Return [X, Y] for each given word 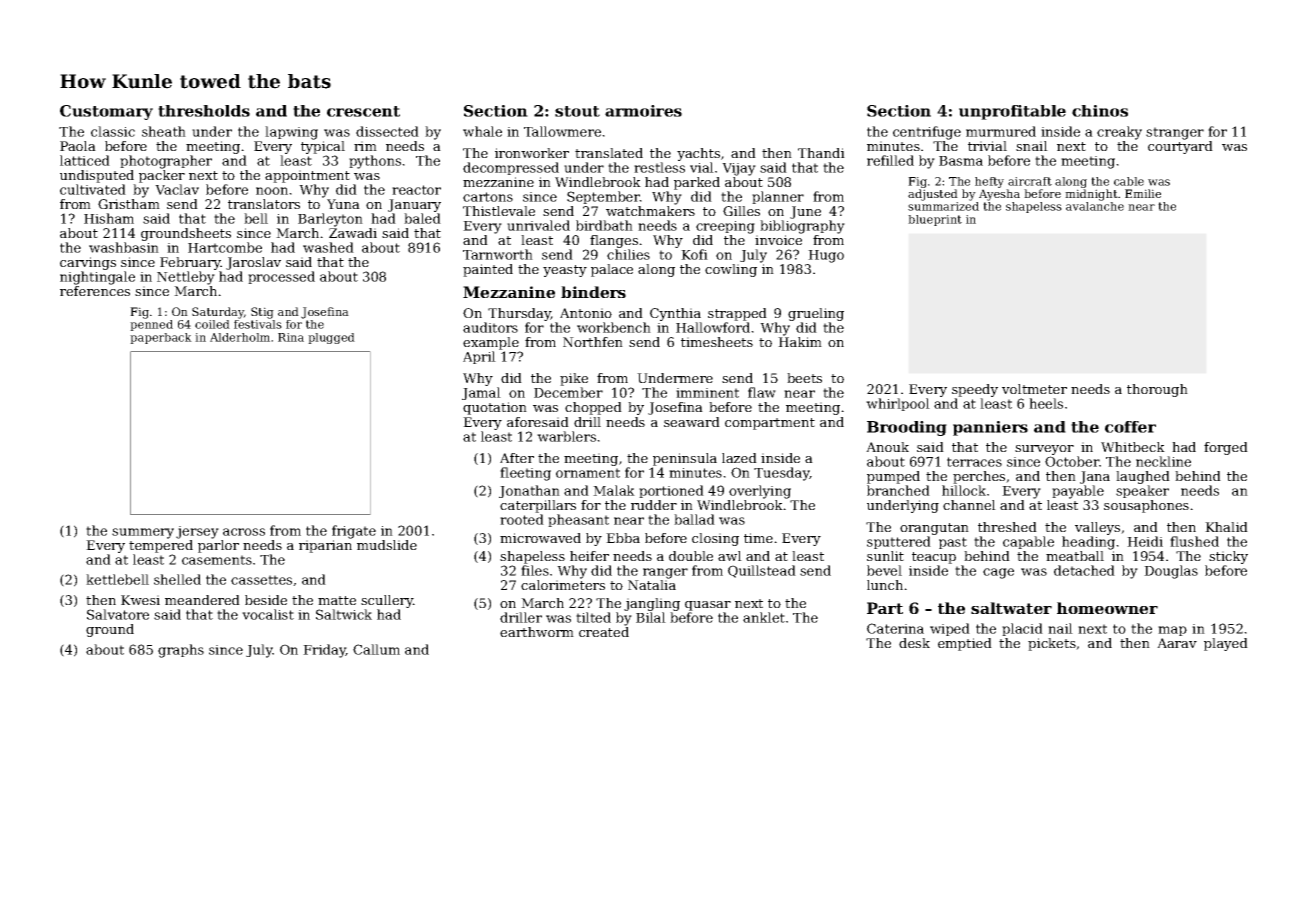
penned [151, 325]
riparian [325, 546]
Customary [106, 112]
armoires [643, 111]
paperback [161, 338]
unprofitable [1012, 112]
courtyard [1180, 147]
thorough [1157, 390]
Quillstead [762, 571]
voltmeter [1034, 389]
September [603, 197]
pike [574, 379]
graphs [181, 651]
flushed [1194, 541]
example [491, 343]
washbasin [124, 247]
